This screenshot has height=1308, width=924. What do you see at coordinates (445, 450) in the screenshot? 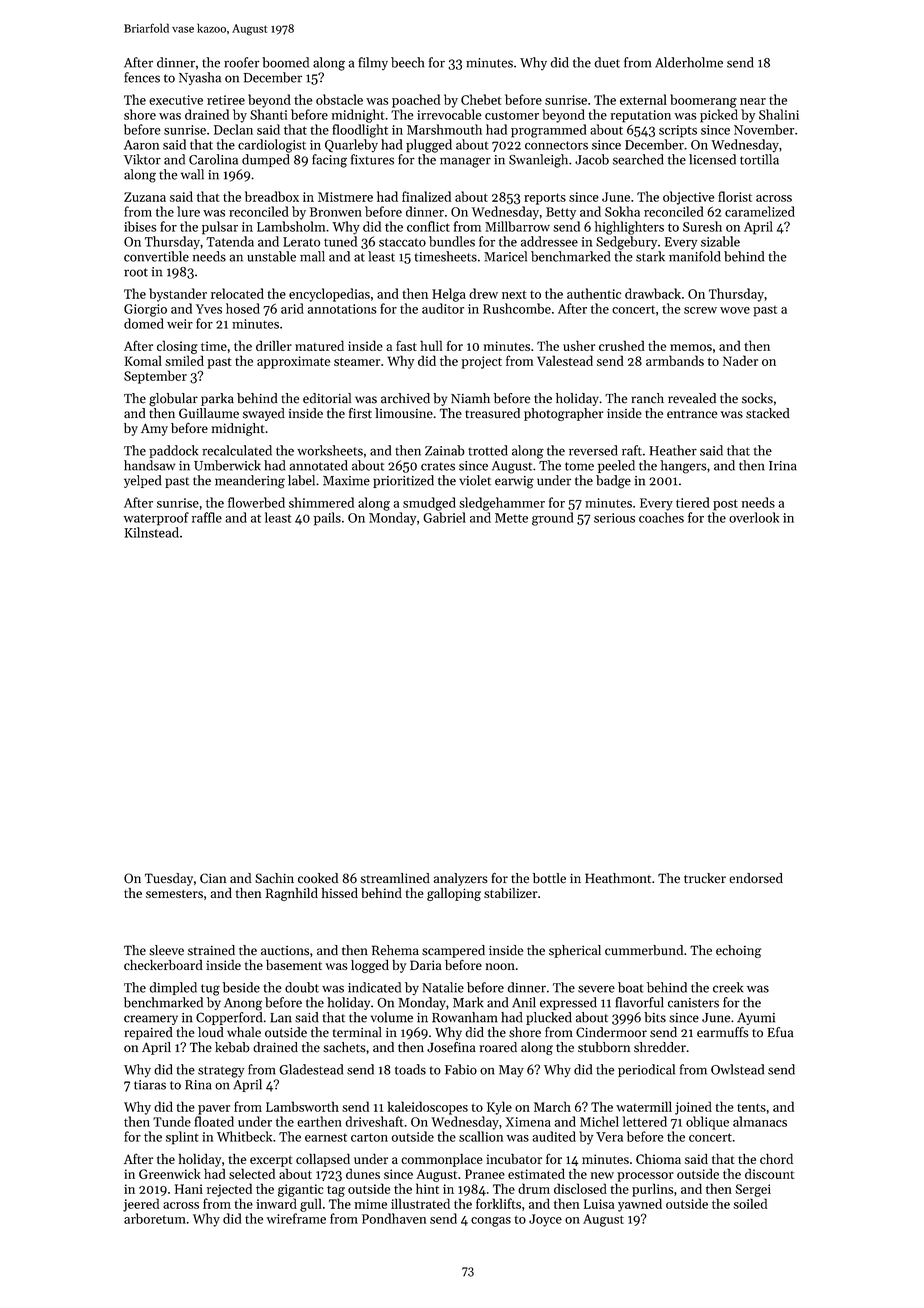
I see `Zainab` at bounding box center [445, 450].
